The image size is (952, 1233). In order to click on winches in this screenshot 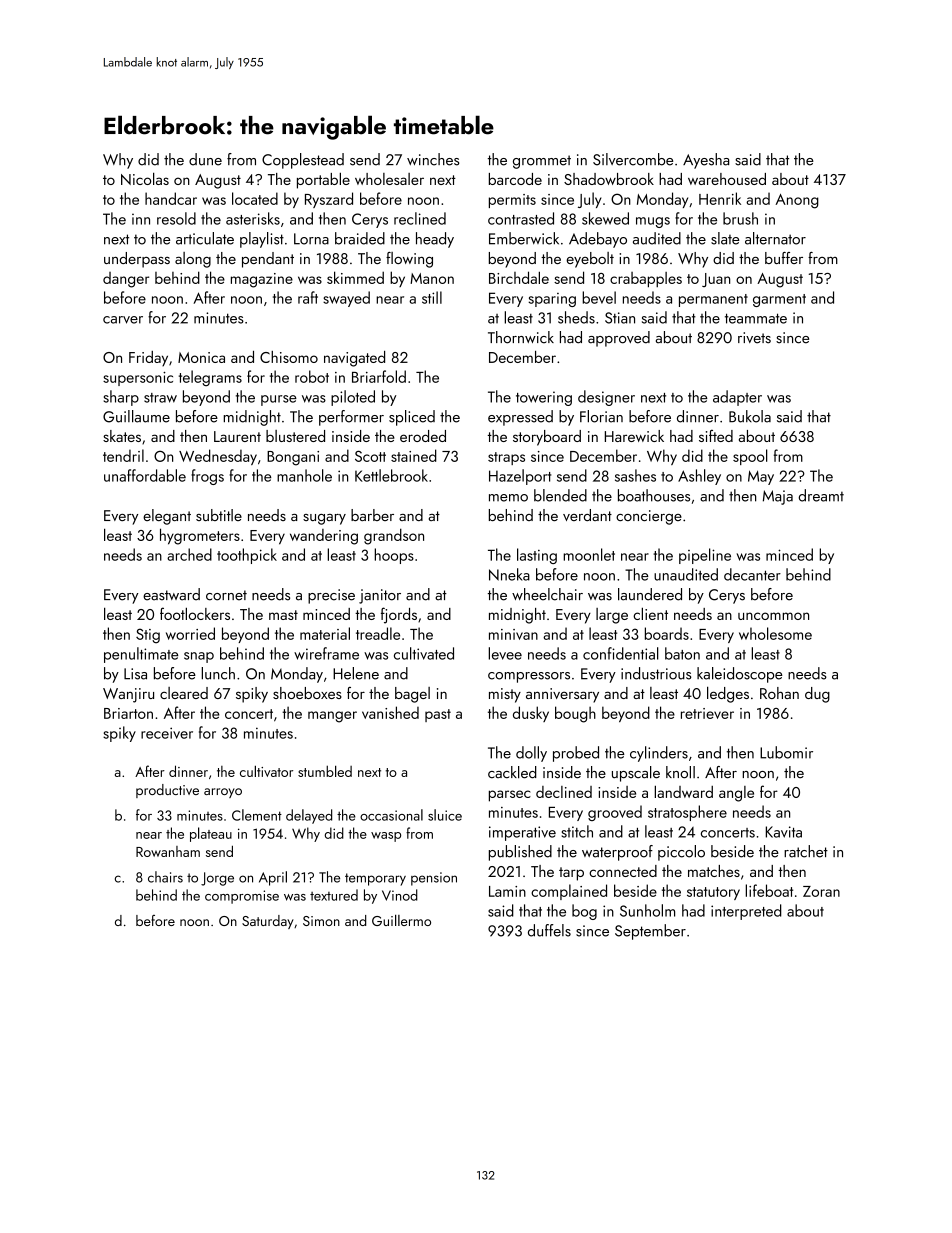, I will do `click(433, 159)`.
